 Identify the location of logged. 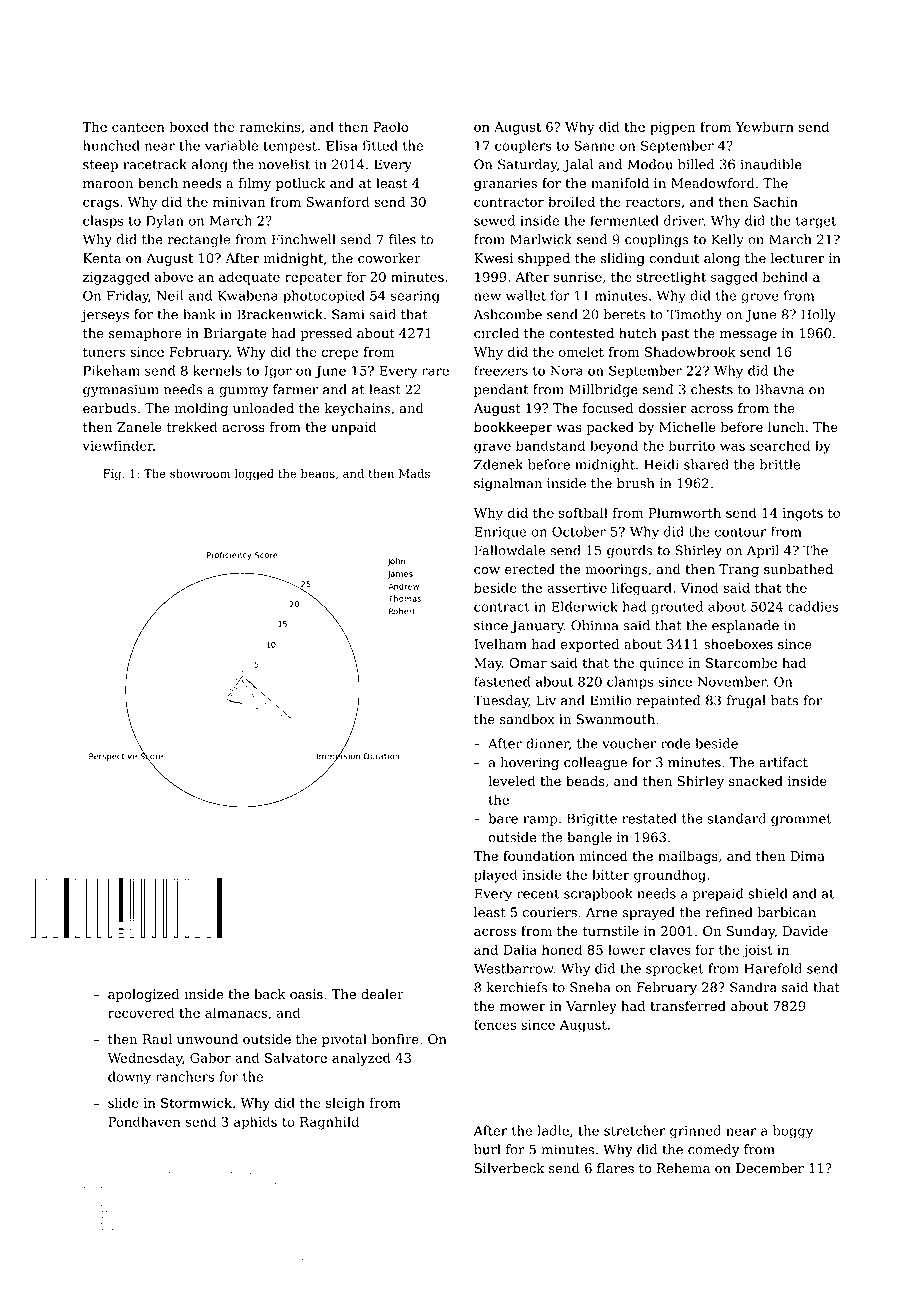
(254, 475).
